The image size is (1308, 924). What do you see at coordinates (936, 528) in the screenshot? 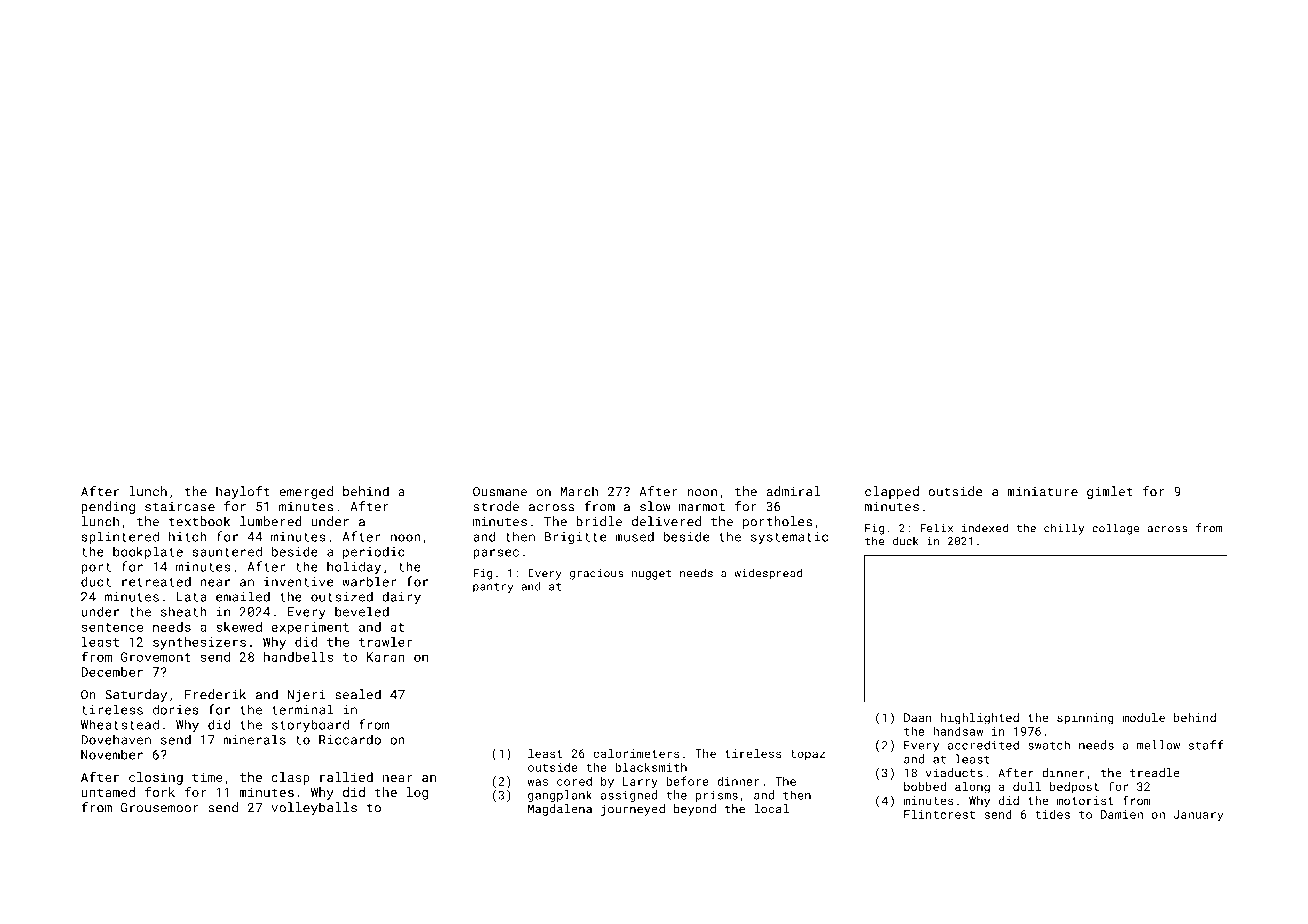
I see `Felix` at bounding box center [936, 528].
